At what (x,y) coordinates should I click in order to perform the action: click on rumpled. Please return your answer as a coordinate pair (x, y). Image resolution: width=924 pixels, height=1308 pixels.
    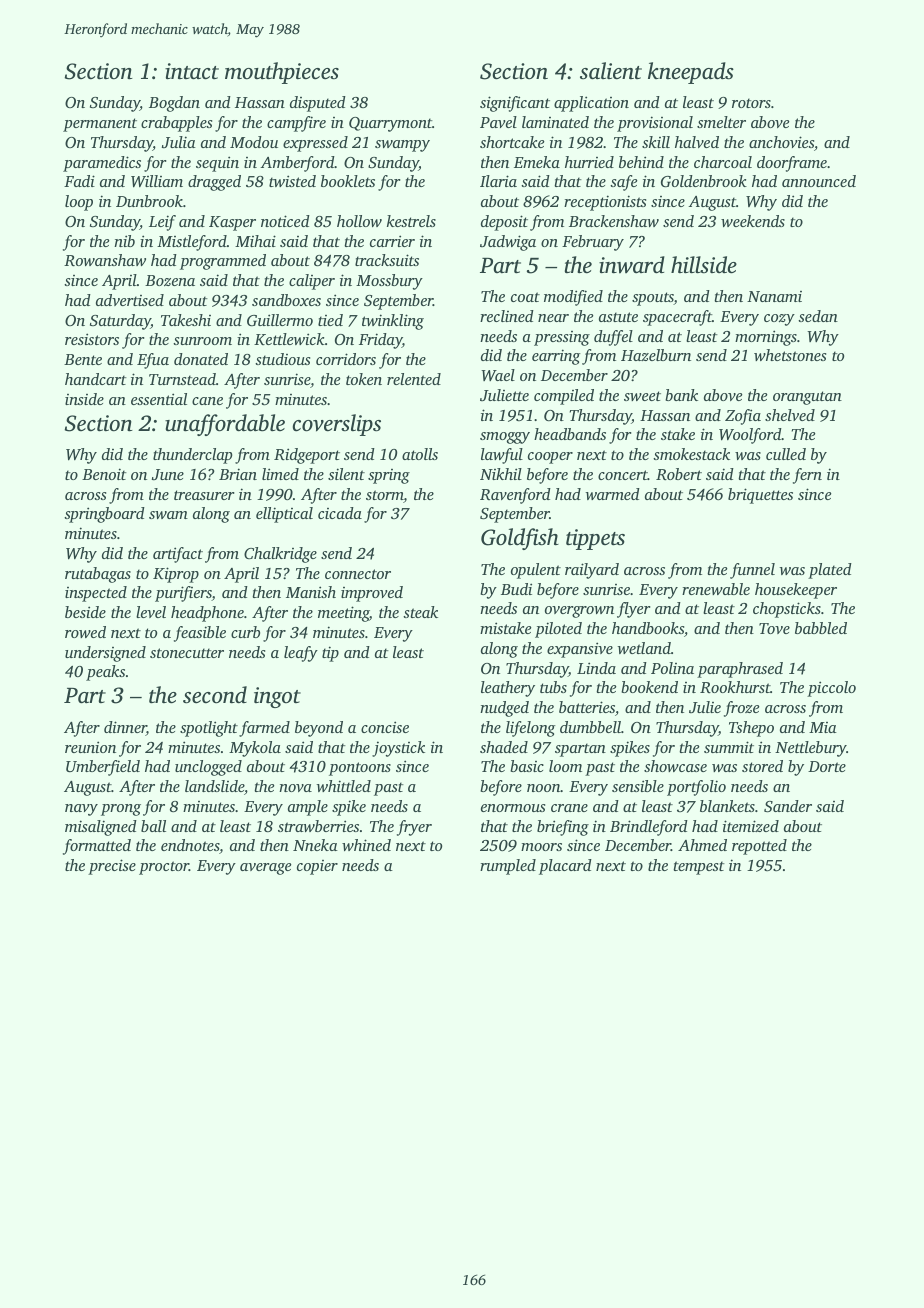
    Looking at the image, I should click on (508, 867).
